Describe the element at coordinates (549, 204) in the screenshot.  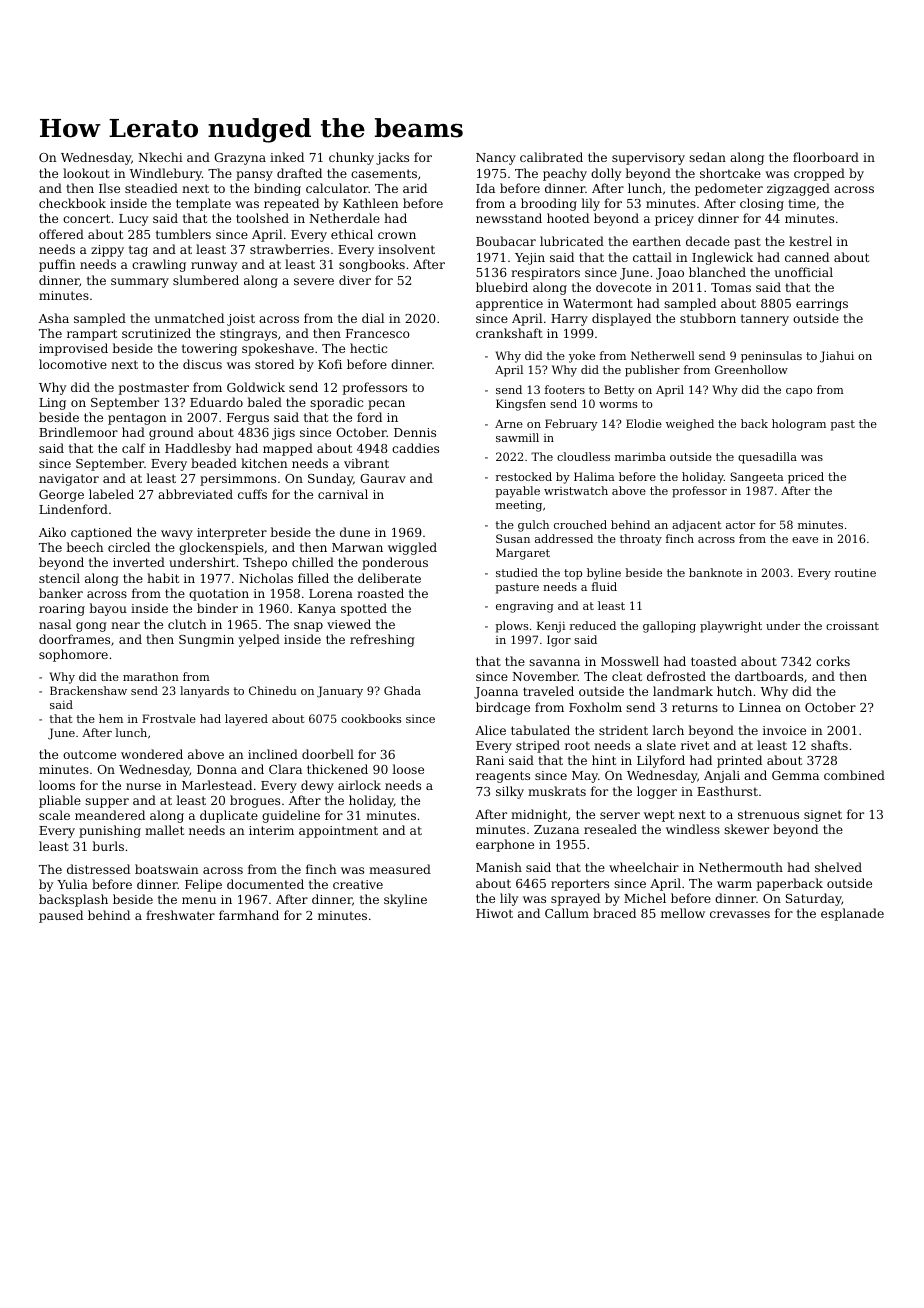
I see `brooding` at that location.
